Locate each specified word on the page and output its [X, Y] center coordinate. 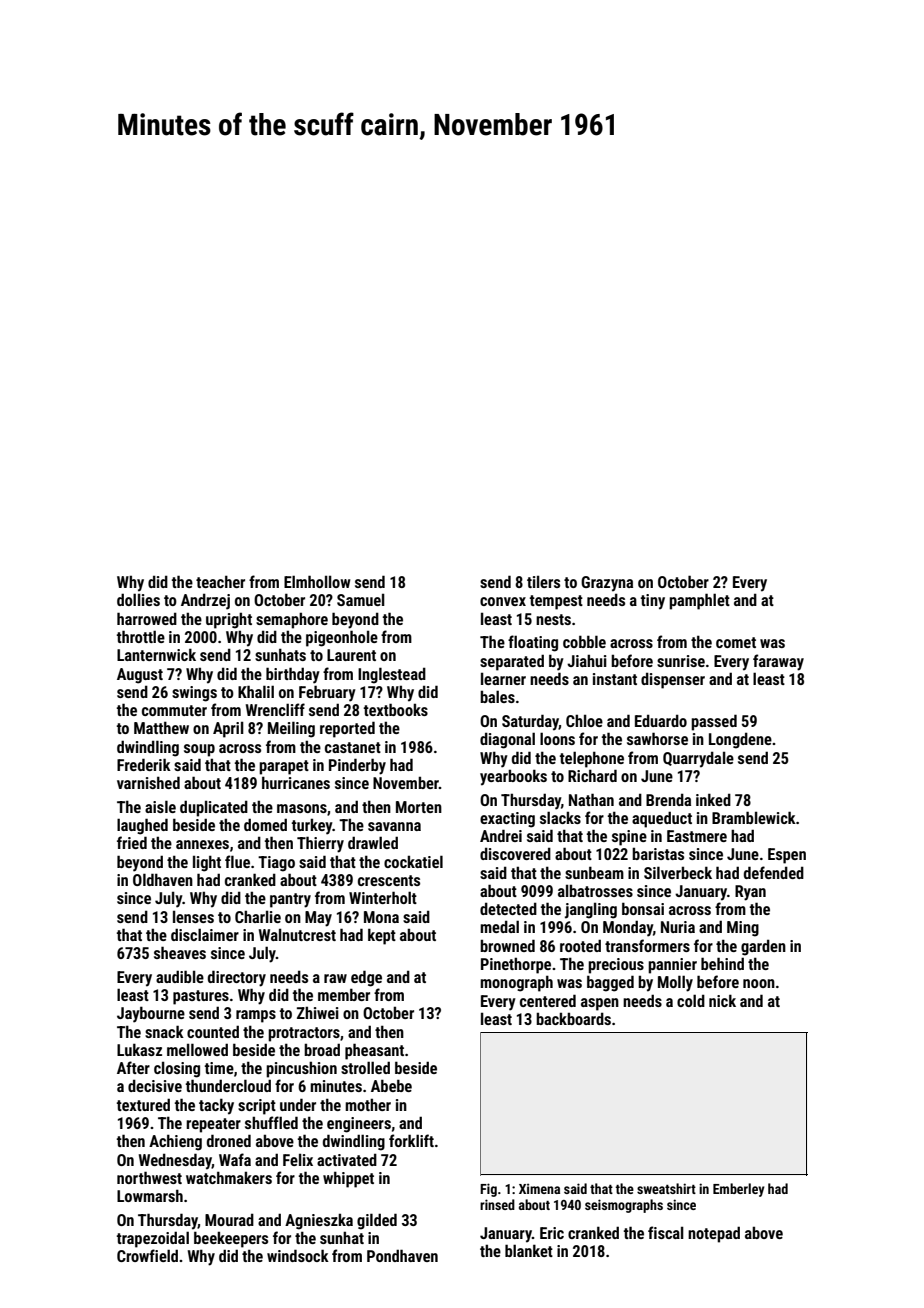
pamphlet [699, 601]
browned [507, 945]
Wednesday [175, 1161]
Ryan [750, 893]
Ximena [539, 1188]
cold [691, 1000]
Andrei [501, 835]
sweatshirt [666, 1188]
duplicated [214, 808]
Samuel [361, 599]
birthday [293, 675]
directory [237, 978]
